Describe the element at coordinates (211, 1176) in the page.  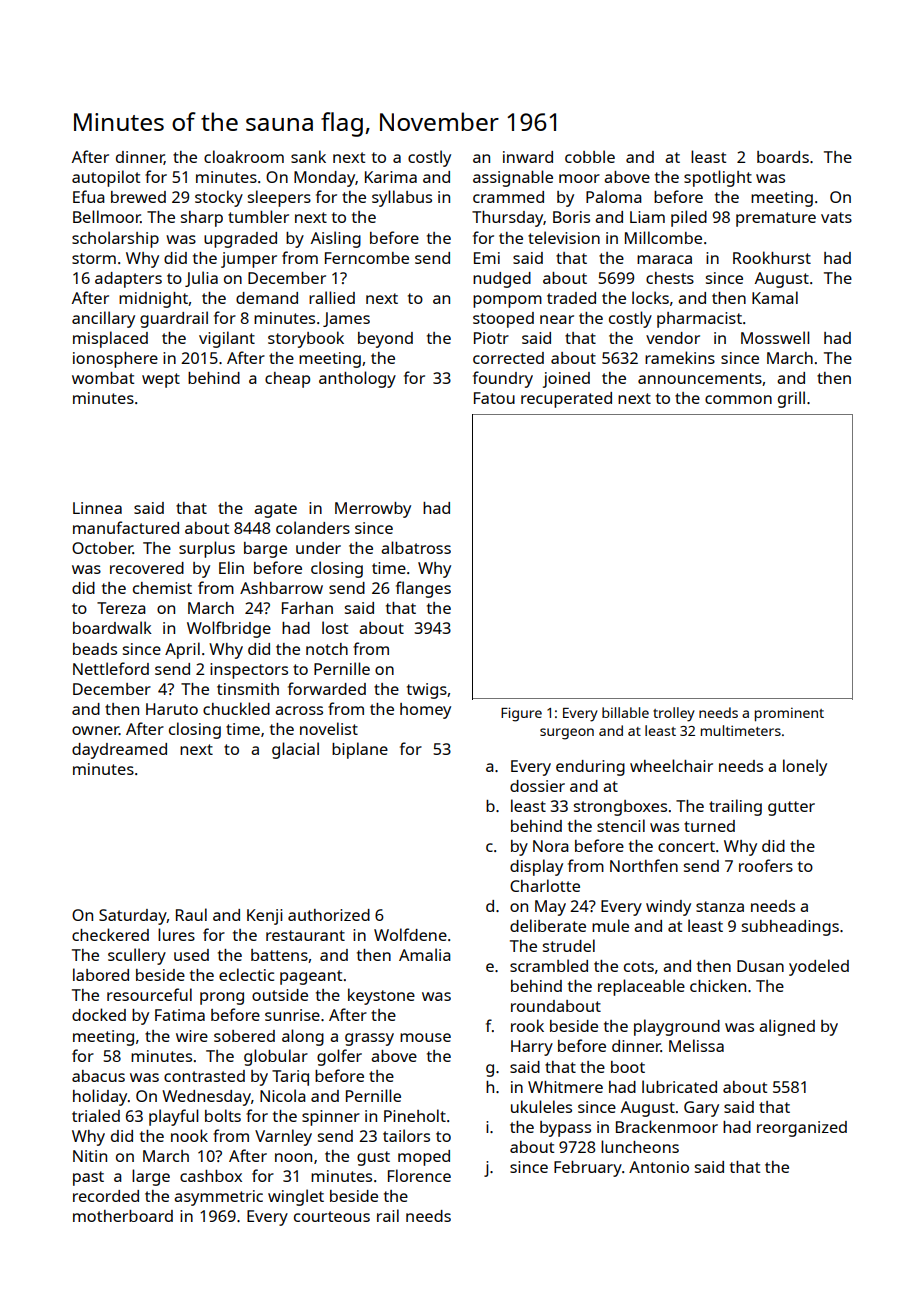
I see `cashbox` at that location.
